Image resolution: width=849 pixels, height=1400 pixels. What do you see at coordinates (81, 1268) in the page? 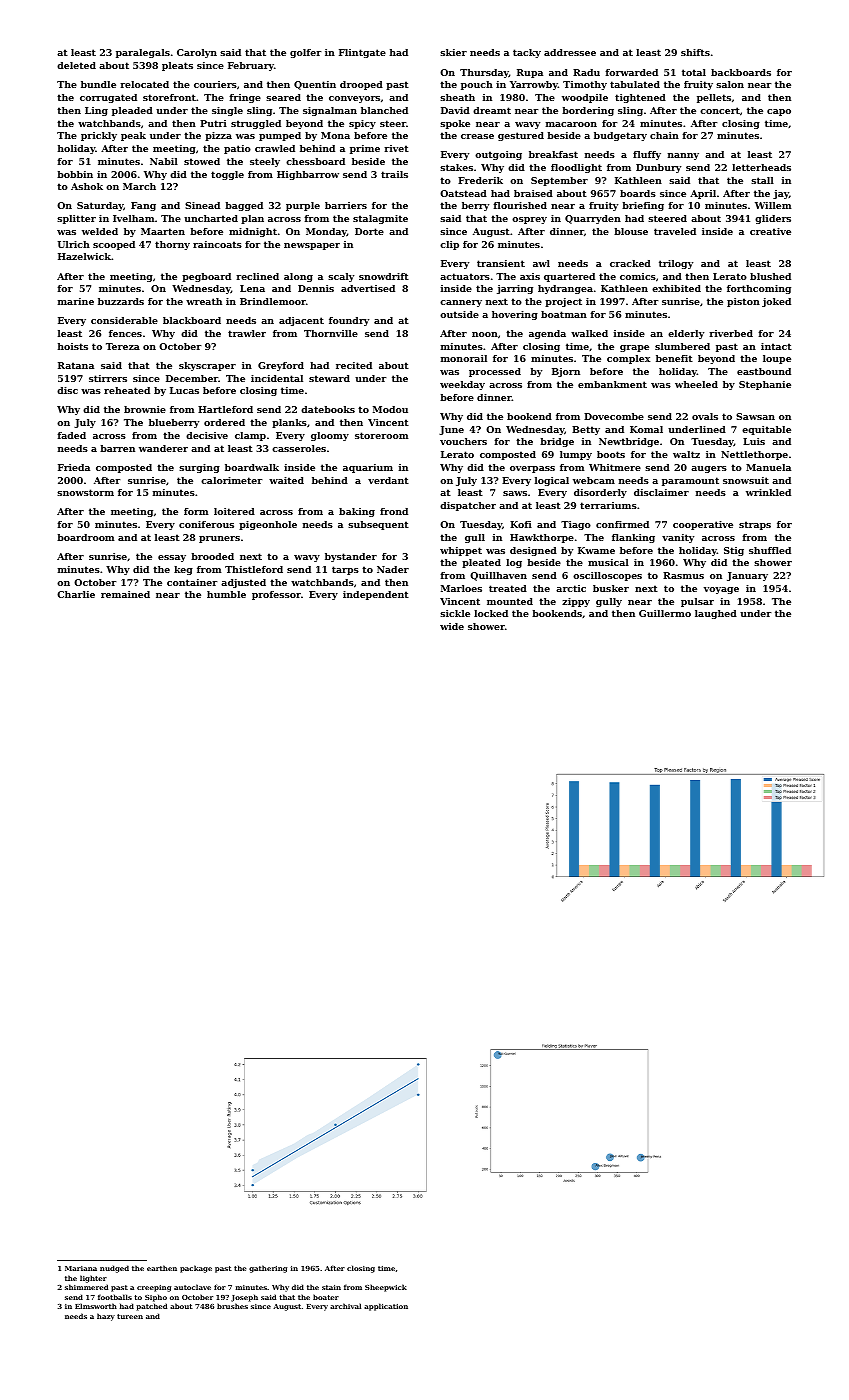
I see `Mariana` at bounding box center [81, 1268].
